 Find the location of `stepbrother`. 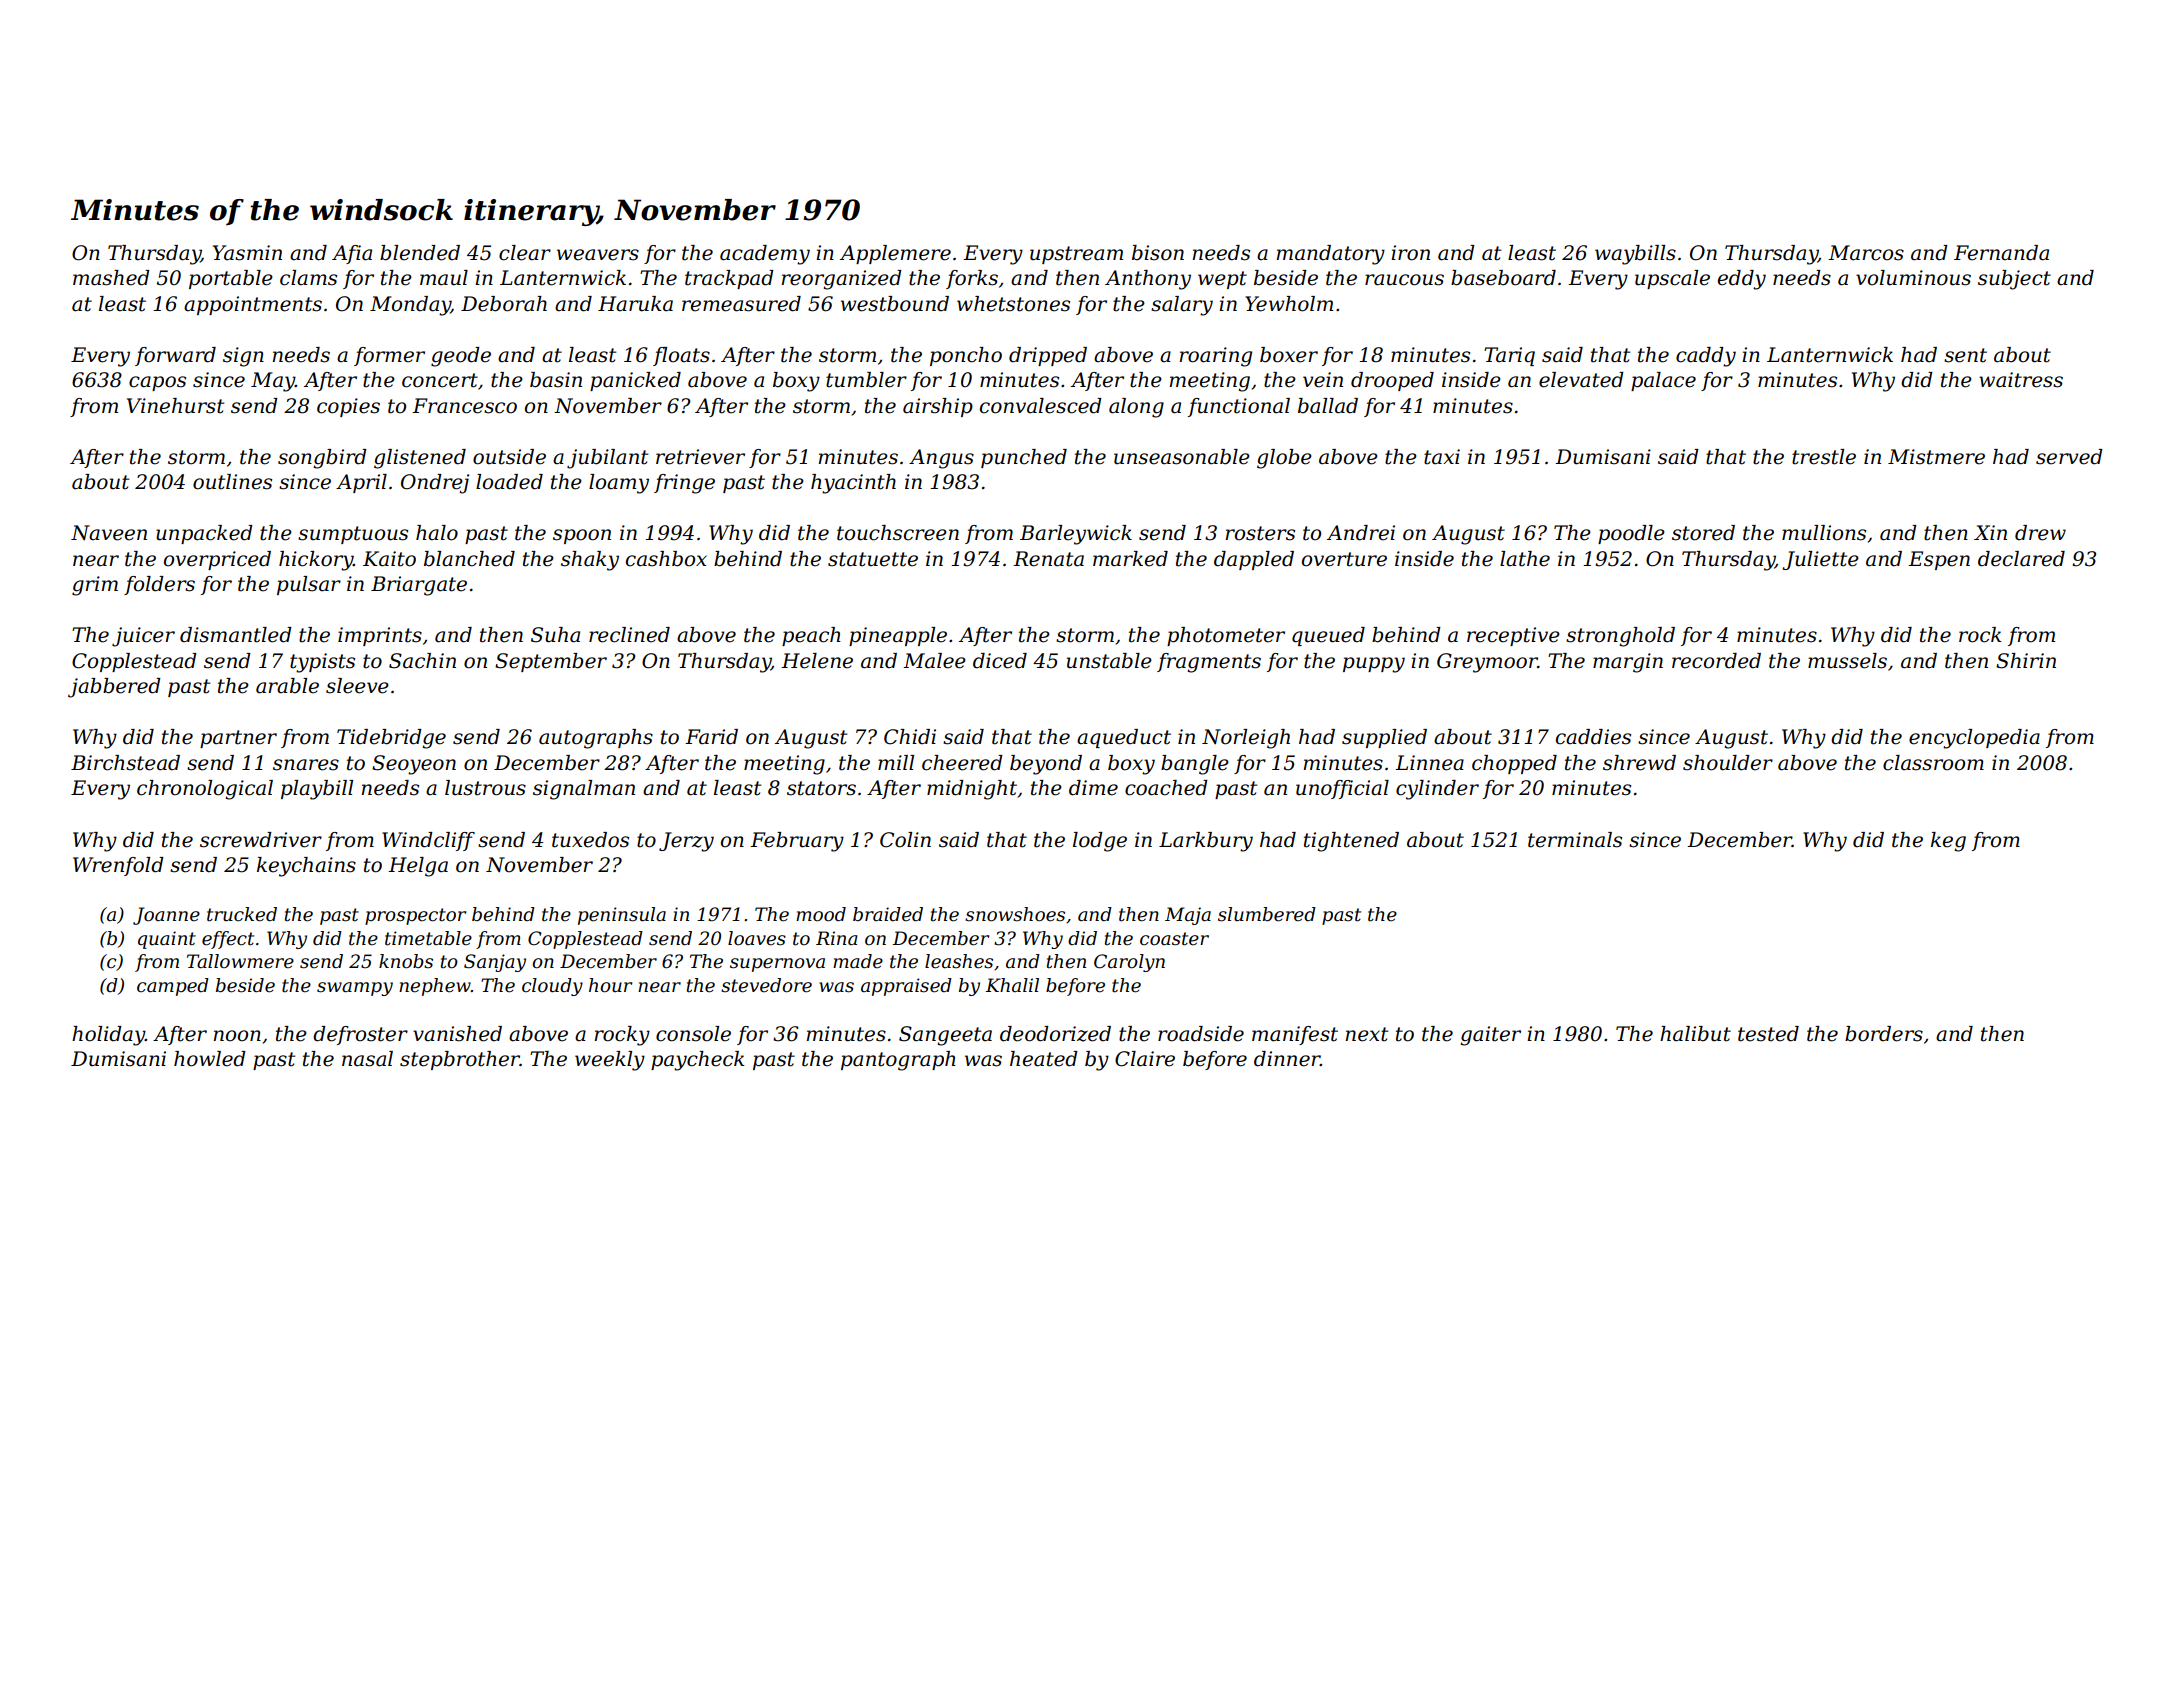

stepbrother is located at coordinates (460, 1060).
